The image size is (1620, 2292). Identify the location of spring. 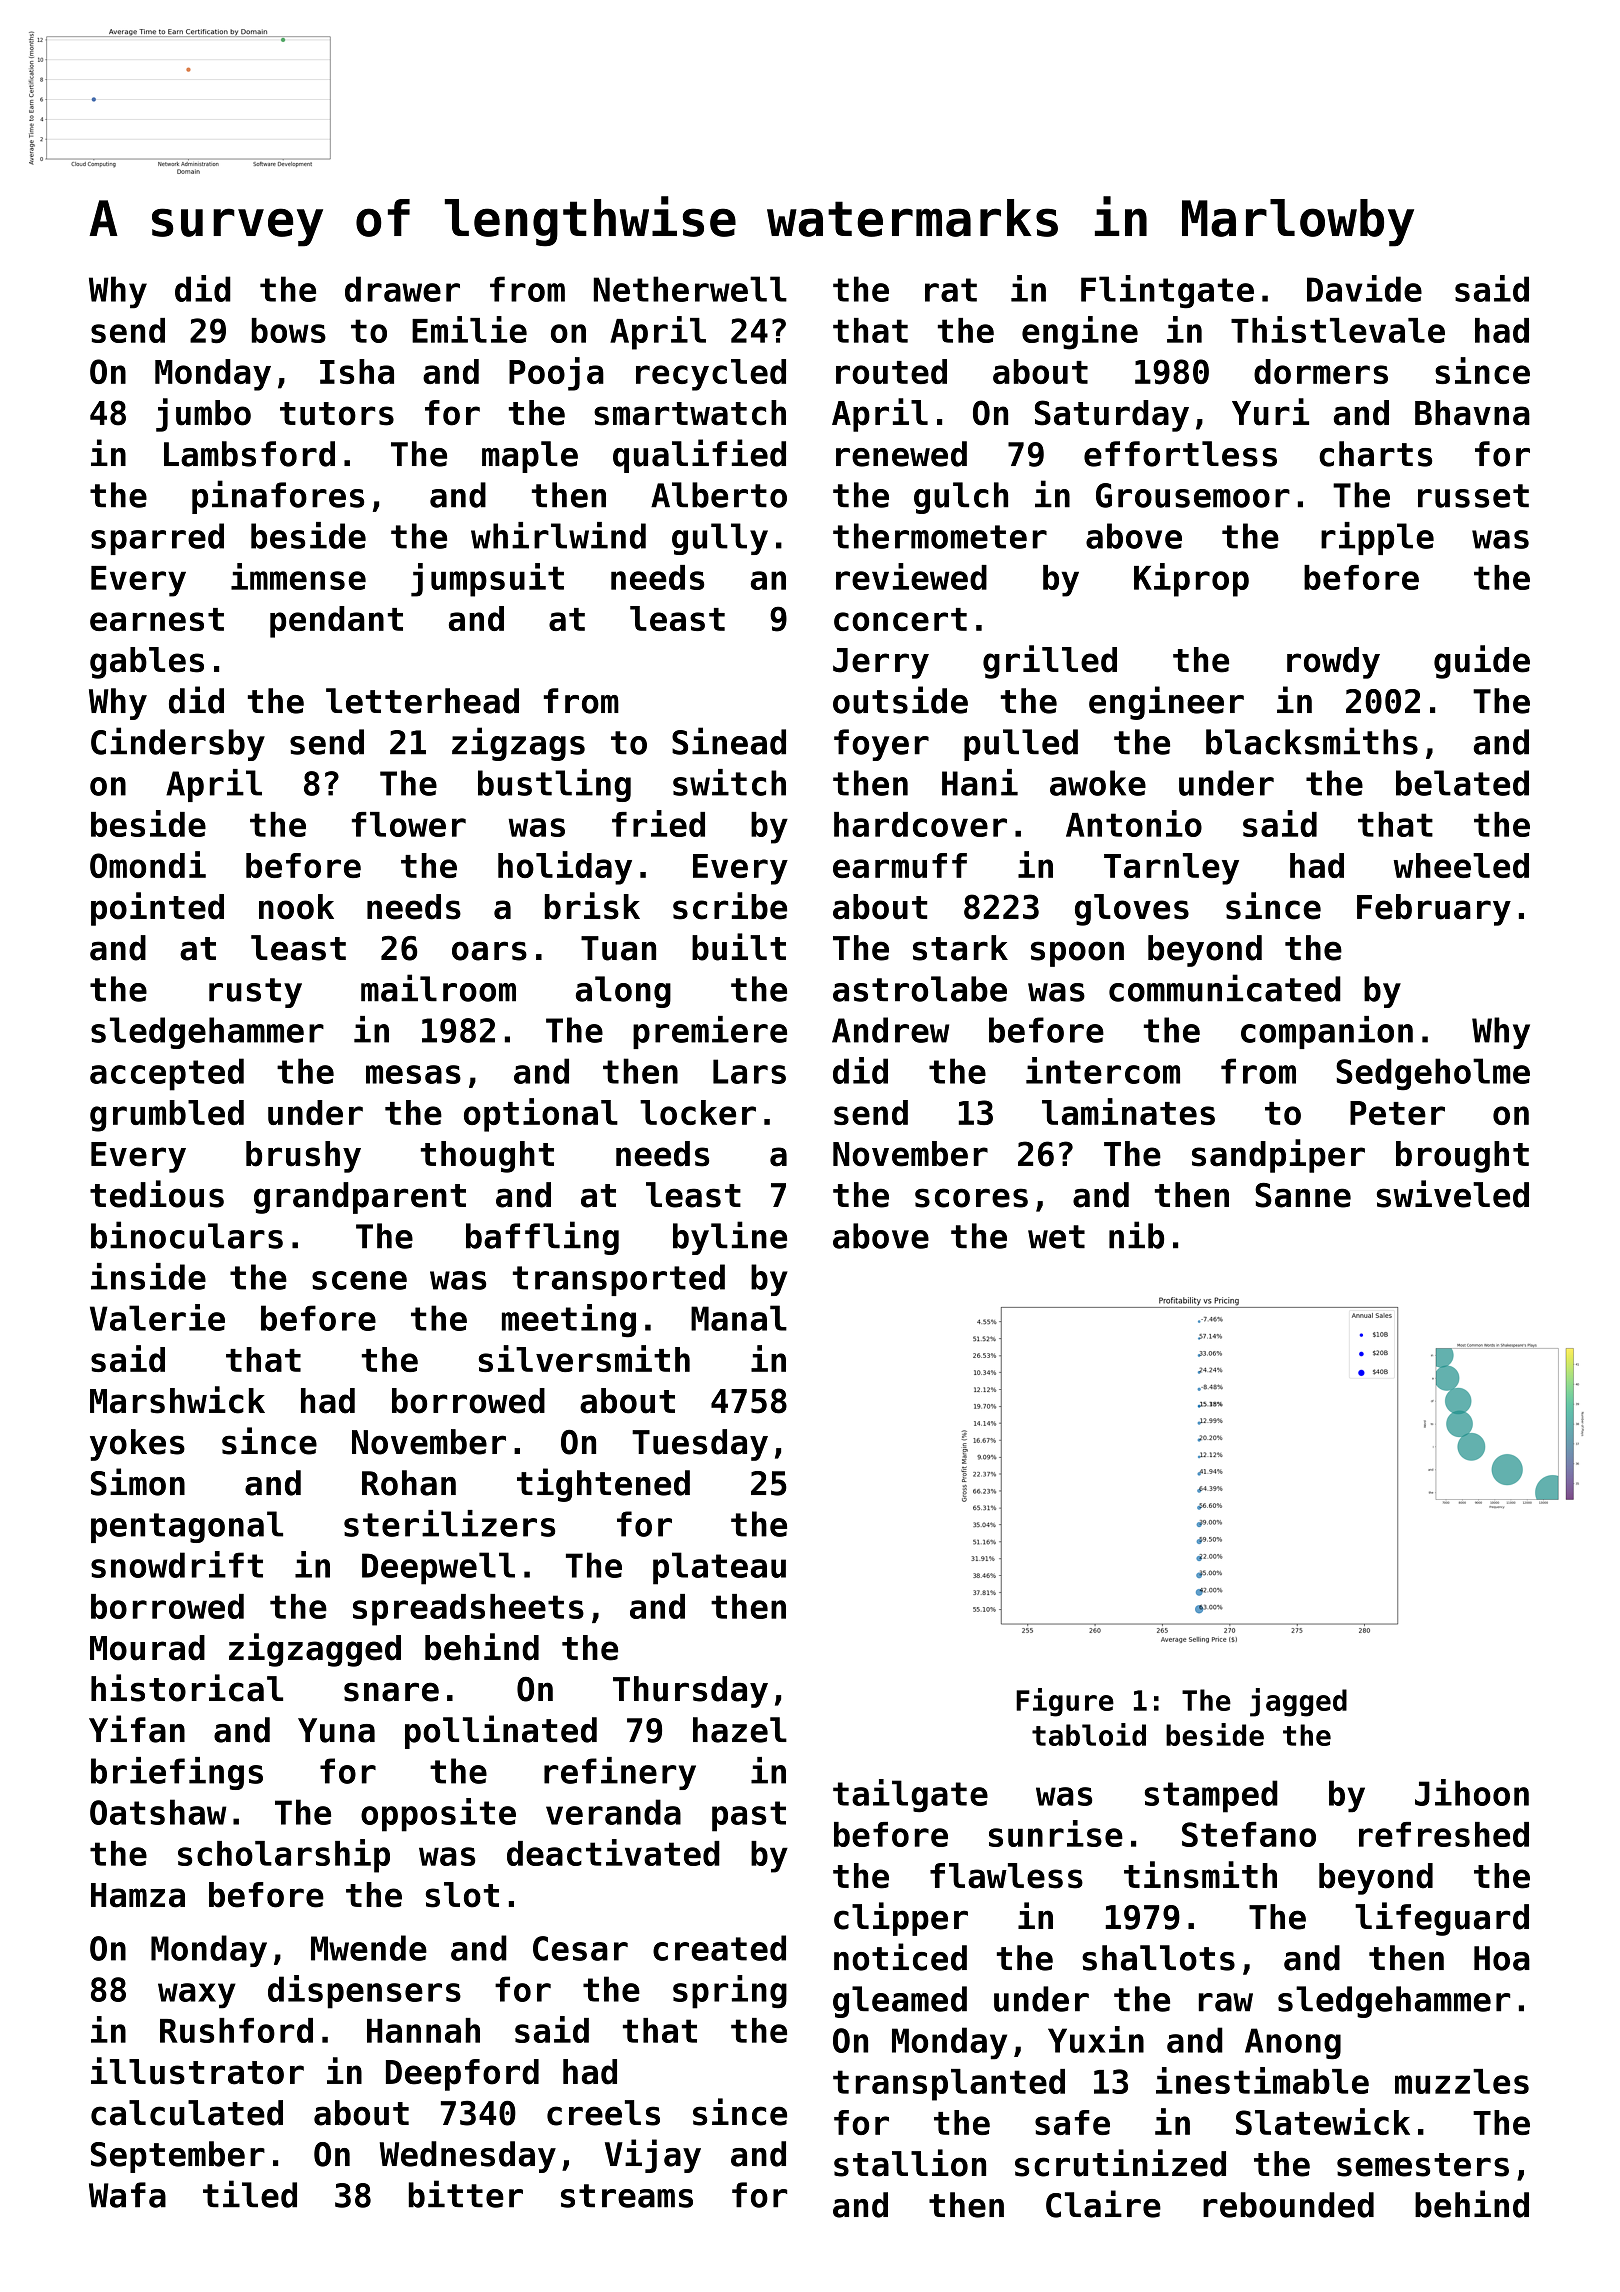
(730, 1992).
